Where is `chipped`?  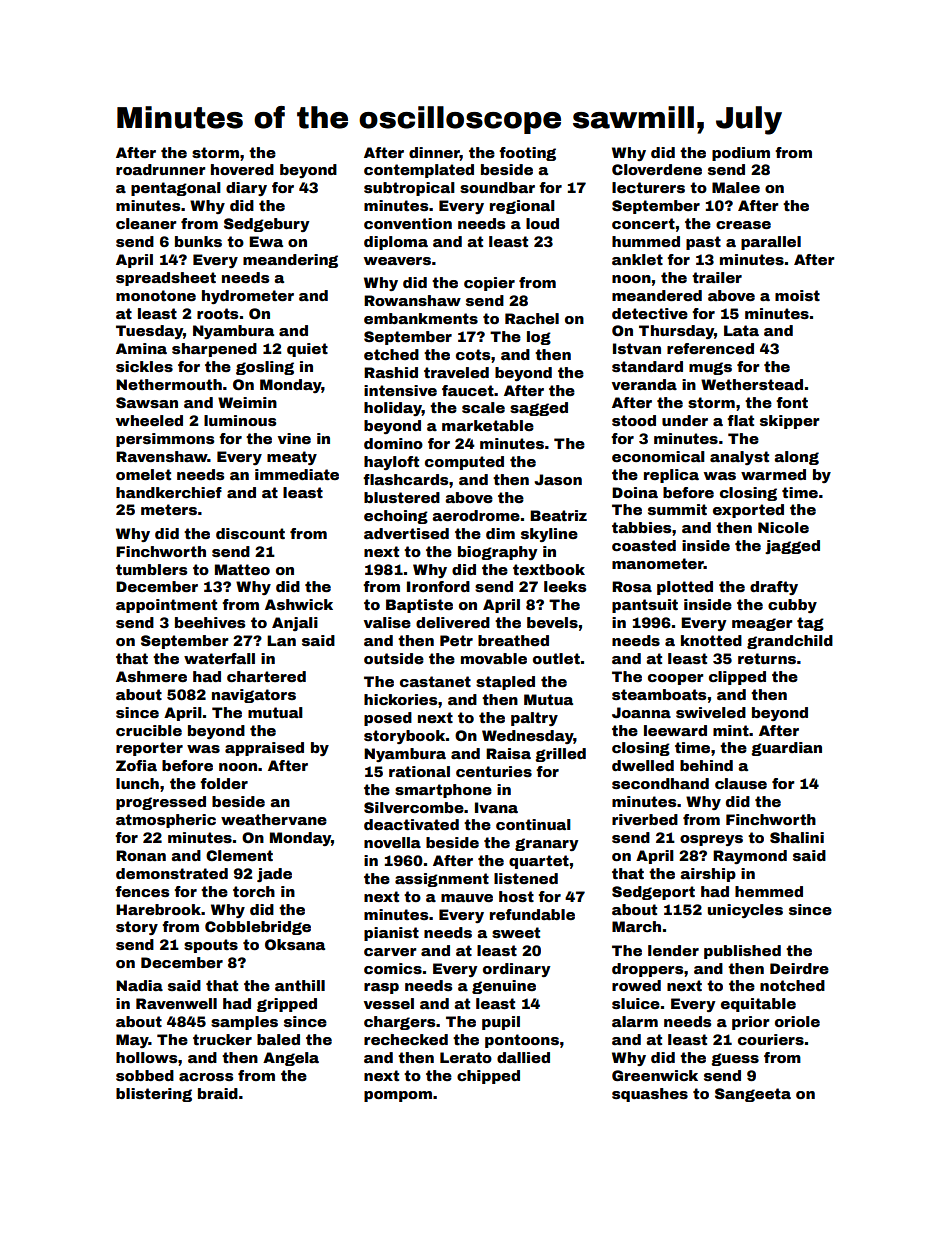 chipped is located at coordinates (488, 1077).
